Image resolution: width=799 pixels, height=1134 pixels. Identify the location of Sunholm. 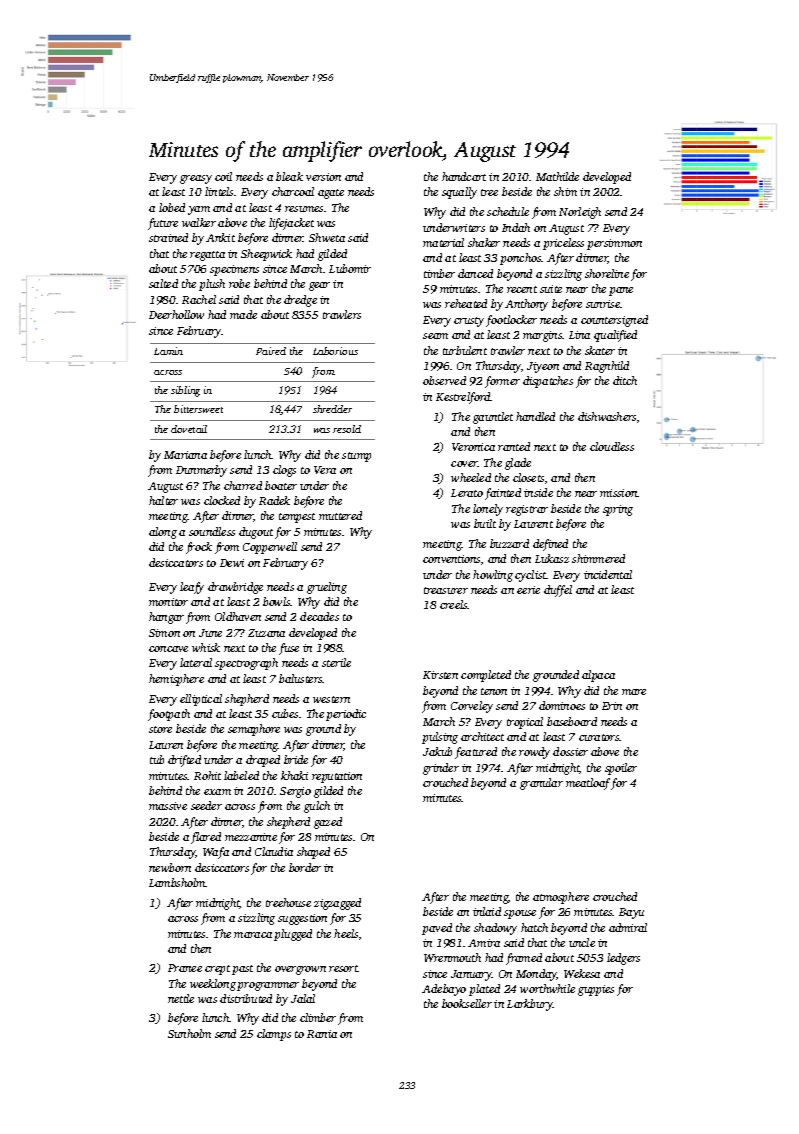
(189, 1033).
